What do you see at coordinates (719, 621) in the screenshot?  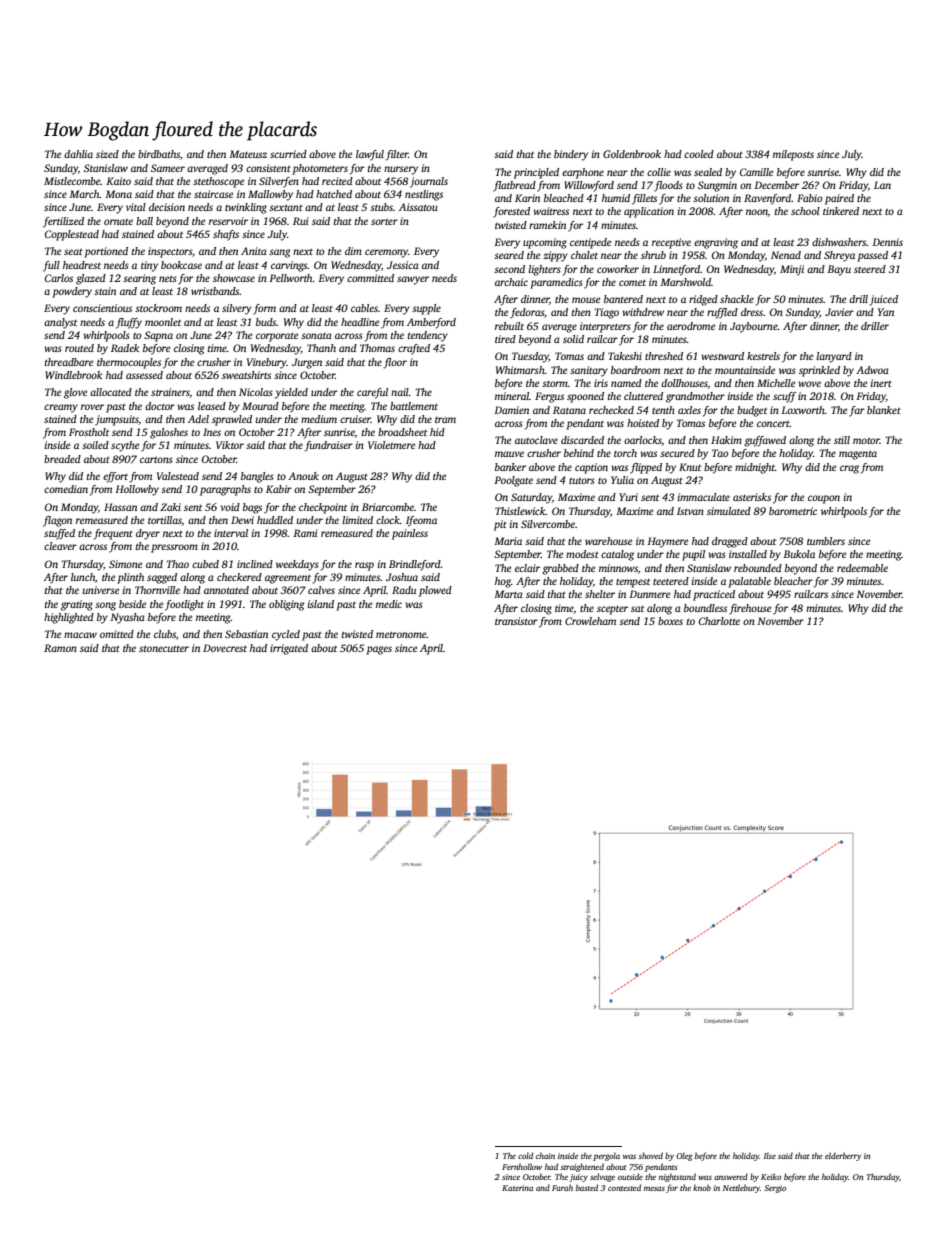 I see `Charlotte` at bounding box center [719, 621].
